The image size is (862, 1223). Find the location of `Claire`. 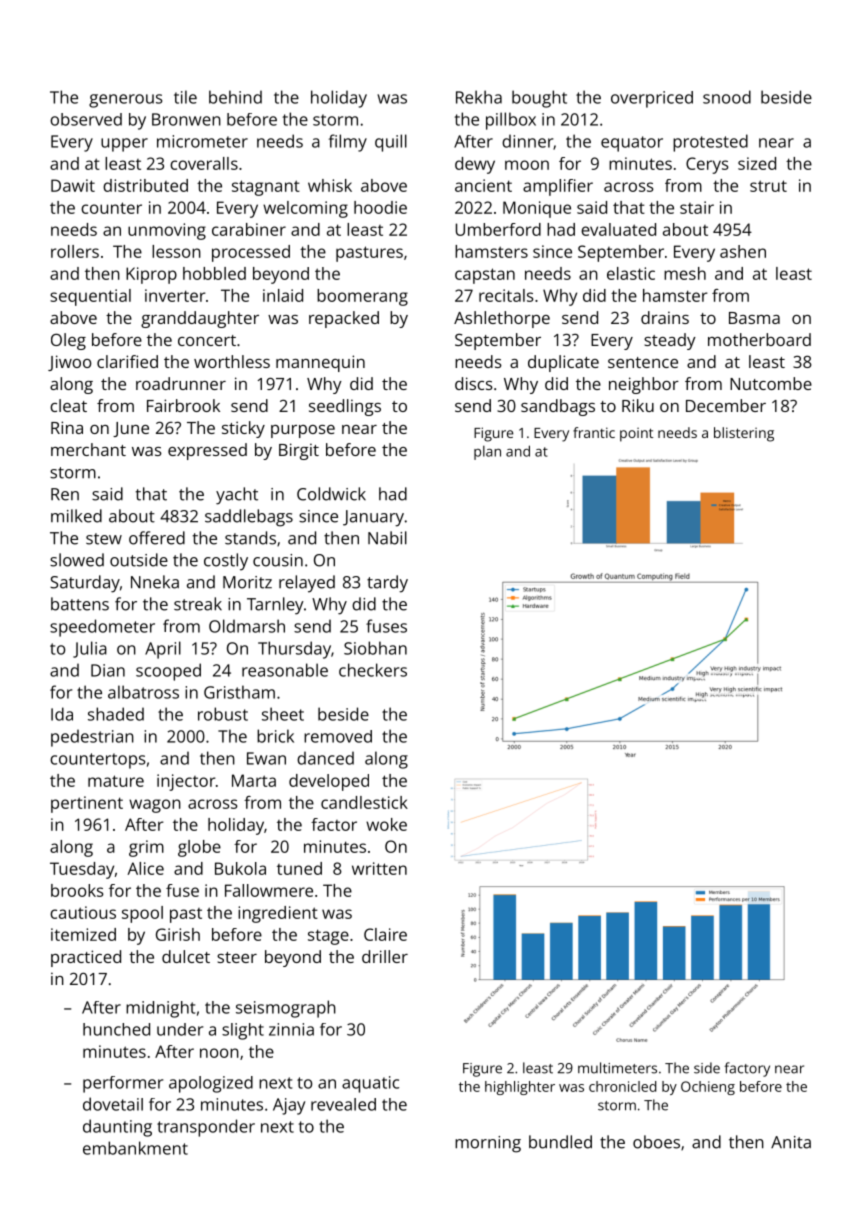

Claire is located at coordinates (385, 934).
